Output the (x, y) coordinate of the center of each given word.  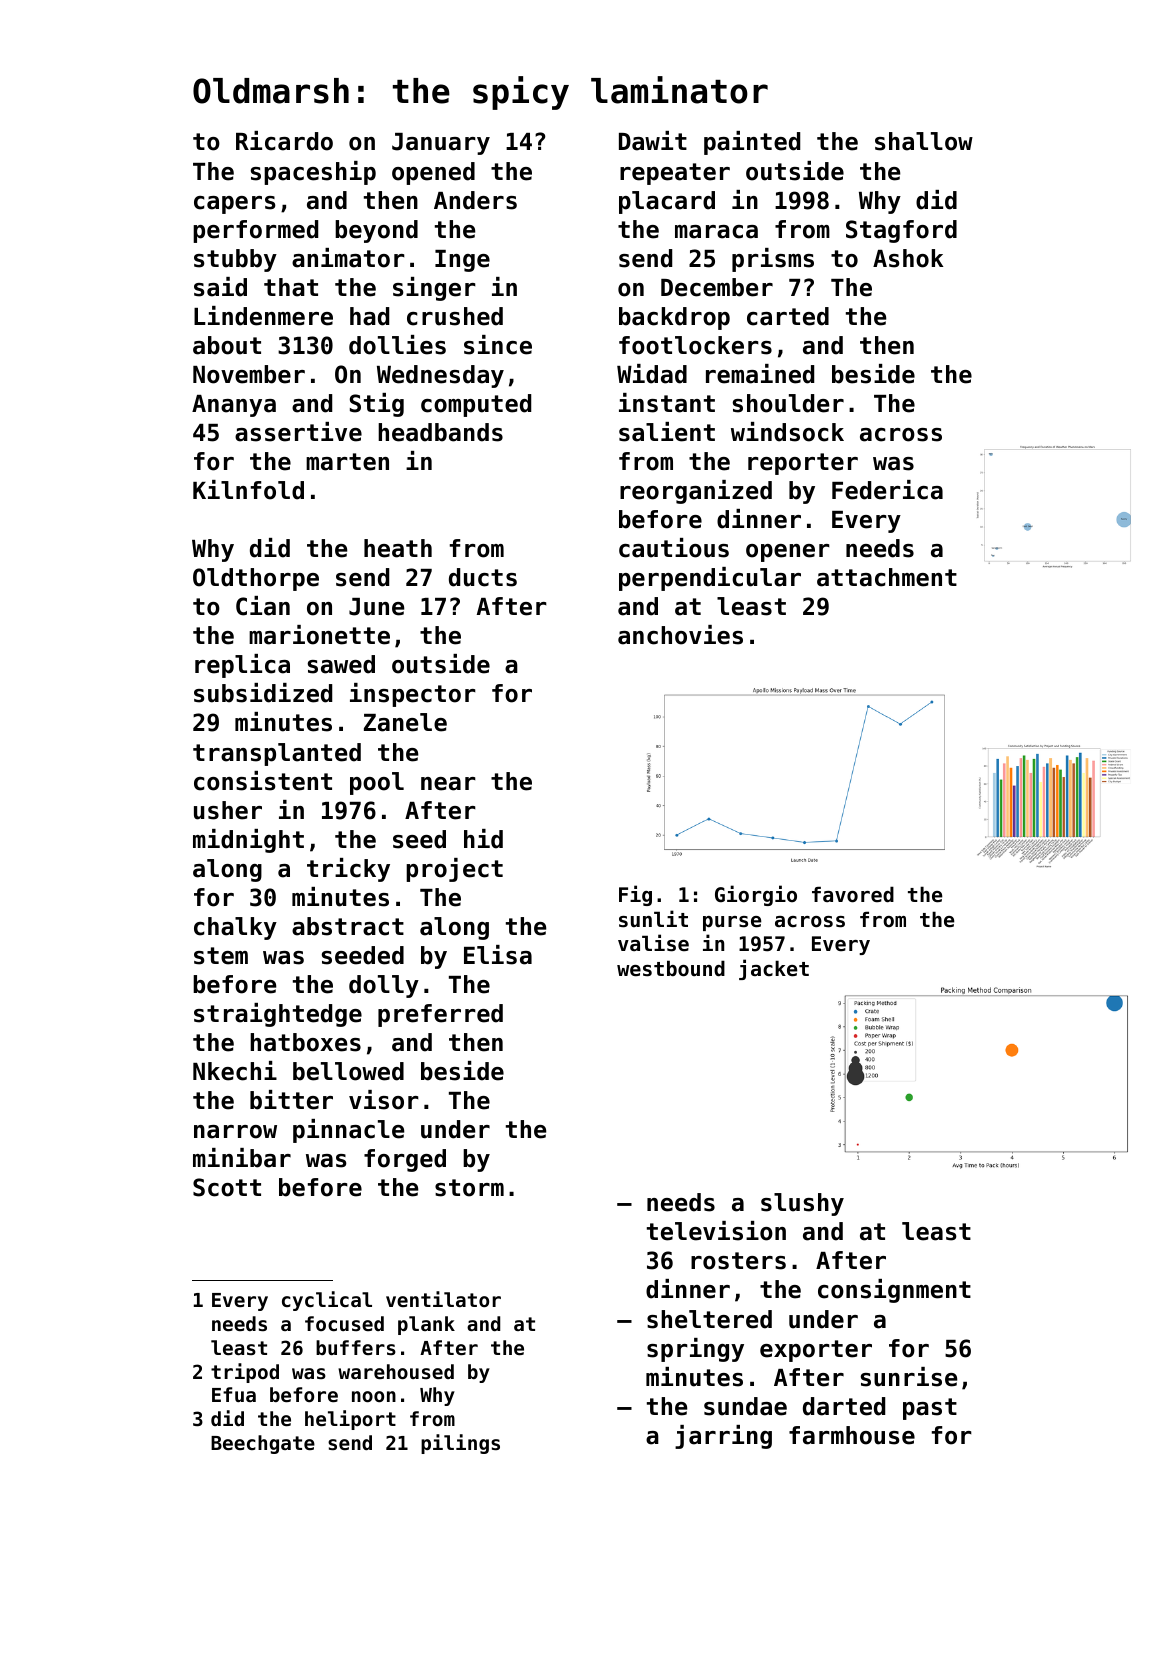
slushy (802, 1204)
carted (788, 316)
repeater (675, 174)
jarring (723, 1437)
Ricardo (284, 141)
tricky (348, 870)
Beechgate (263, 1444)
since (498, 345)
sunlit (653, 919)
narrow (235, 1132)
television (716, 1231)
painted (752, 143)
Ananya (234, 406)
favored (853, 894)
